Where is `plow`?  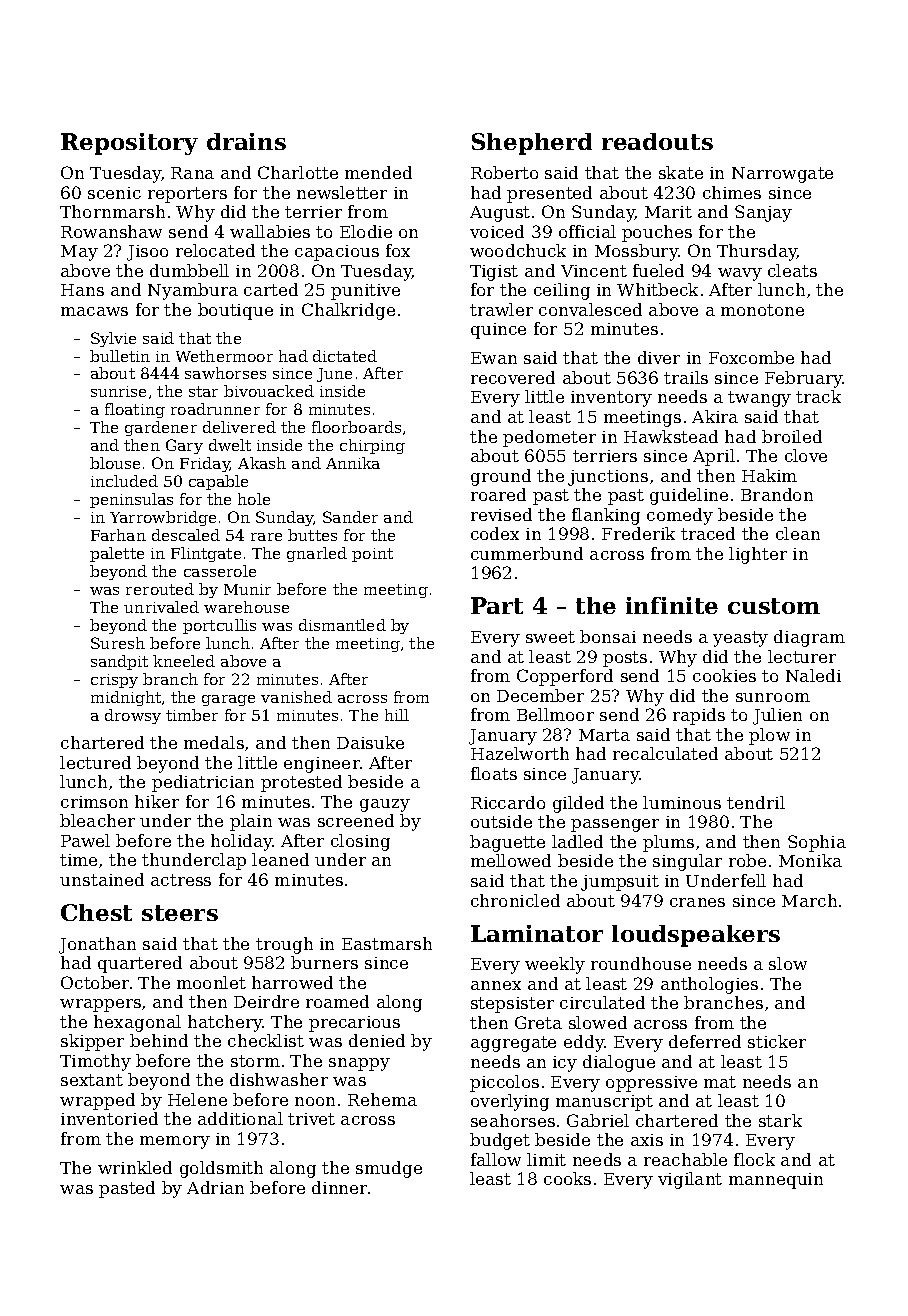 plow is located at coordinates (769, 736).
